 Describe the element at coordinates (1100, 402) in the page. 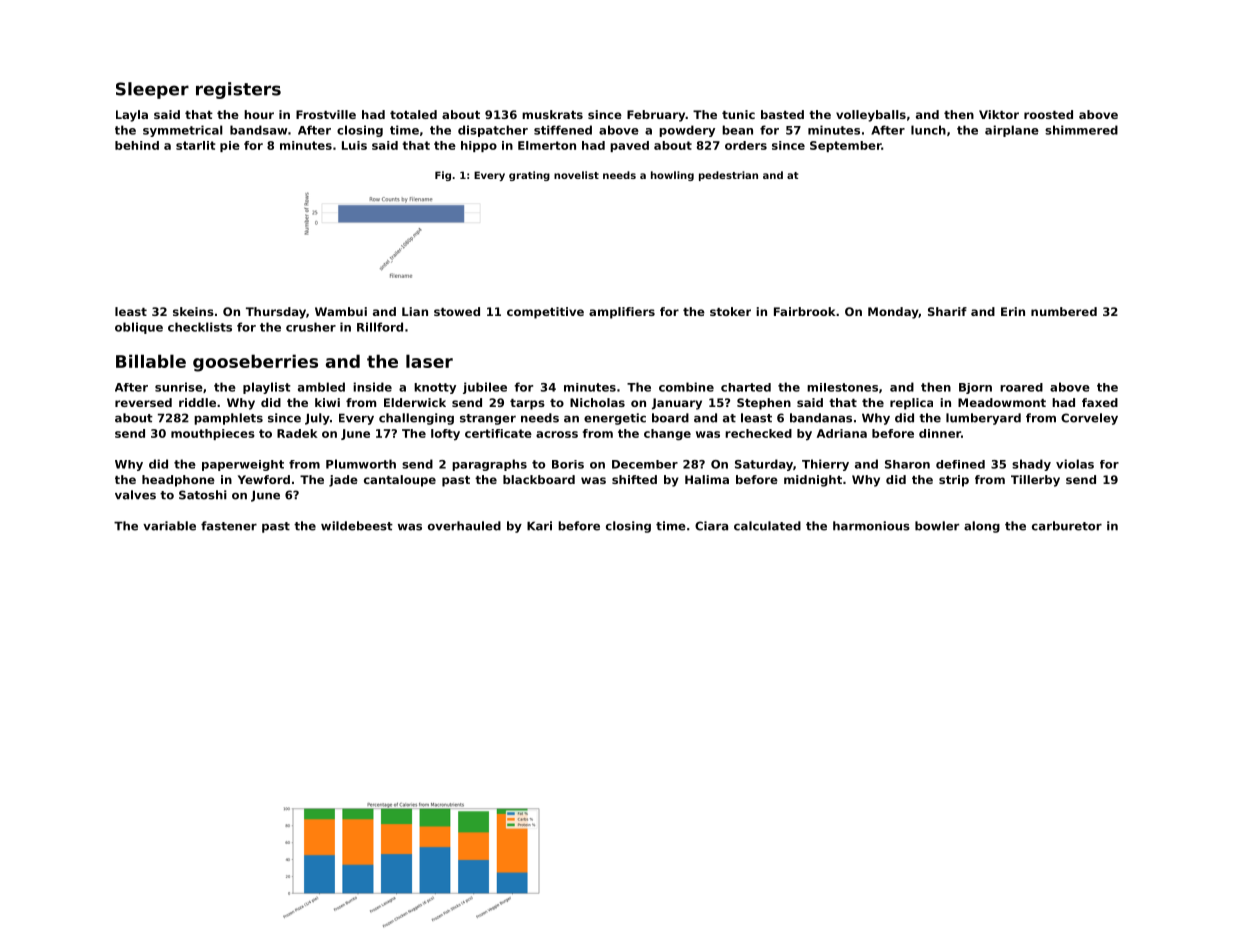

I see `faxed` at that location.
